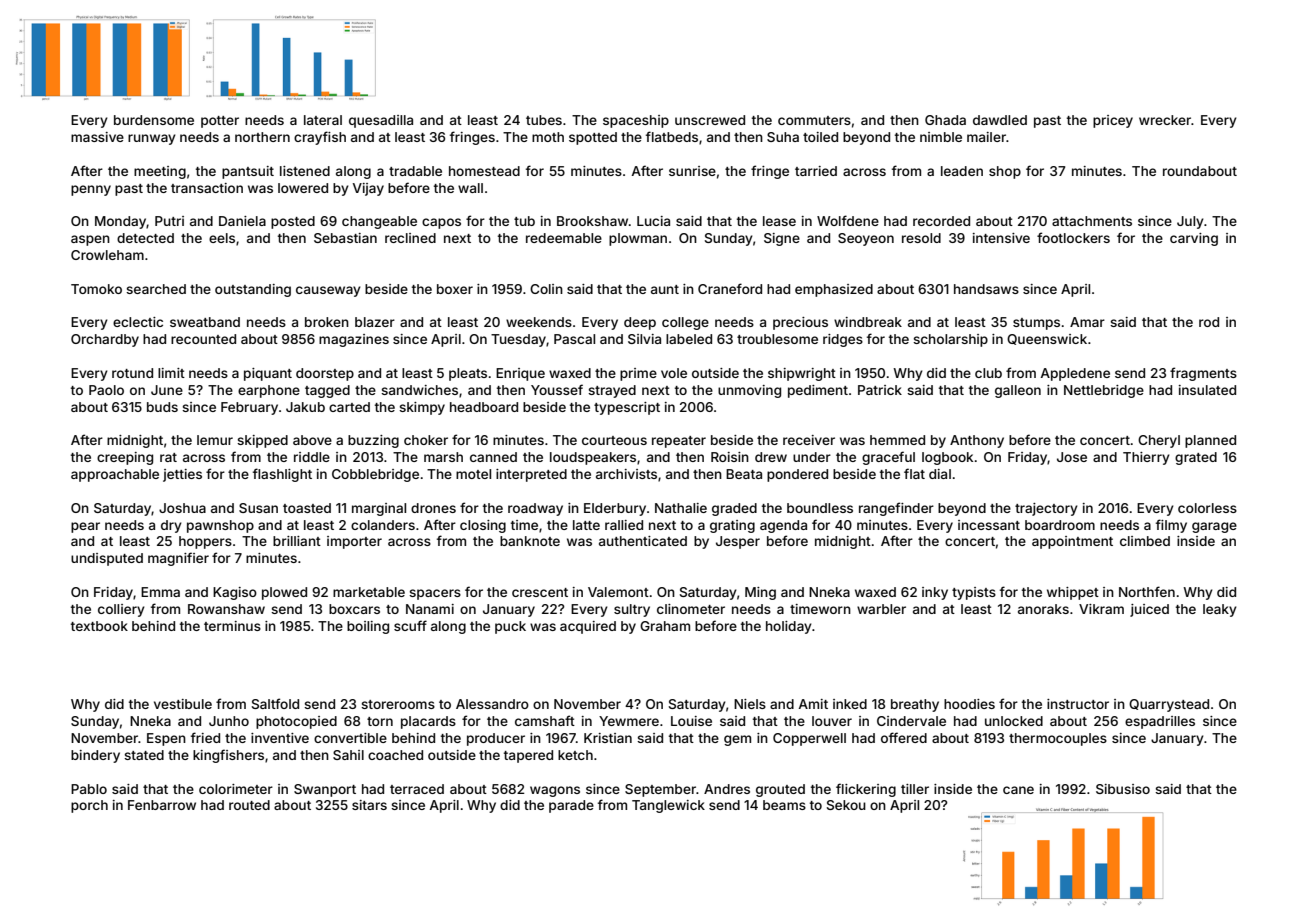 Image resolution: width=1308 pixels, height=924 pixels. I want to click on Anthony, so click(977, 441).
